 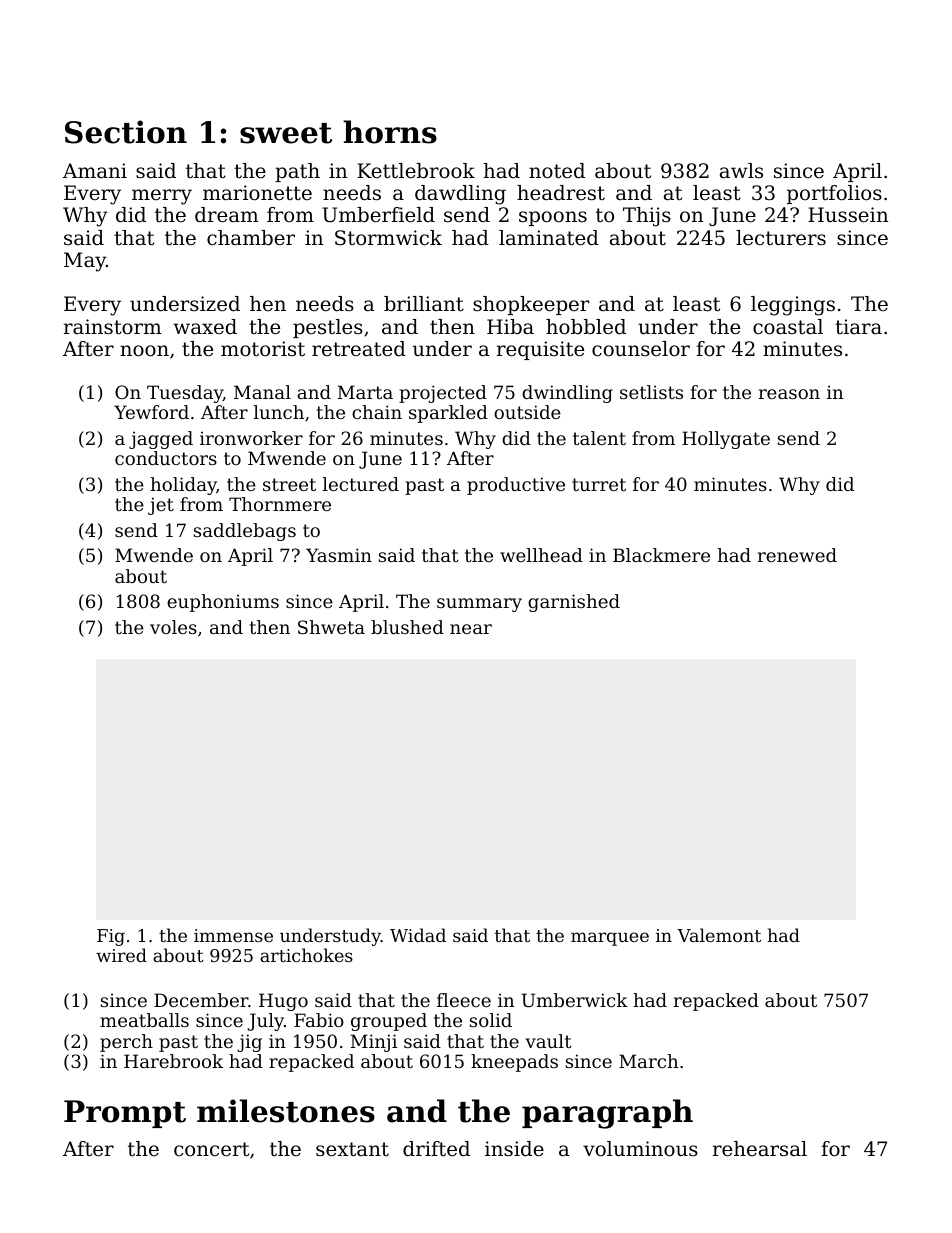 What do you see at coordinates (510, 327) in the document?
I see `Hiba` at bounding box center [510, 327].
